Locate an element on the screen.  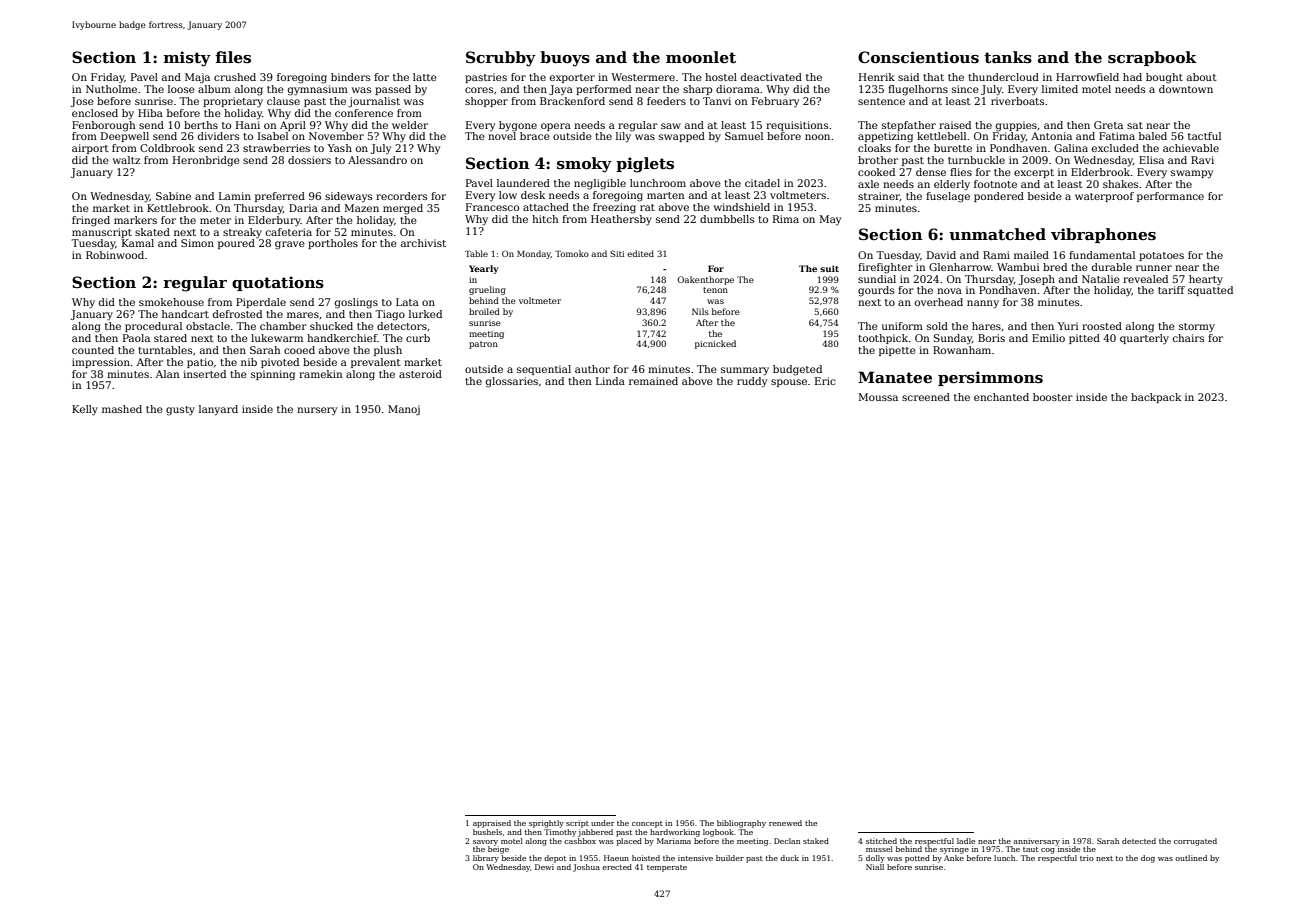
files is located at coordinates (233, 57).
